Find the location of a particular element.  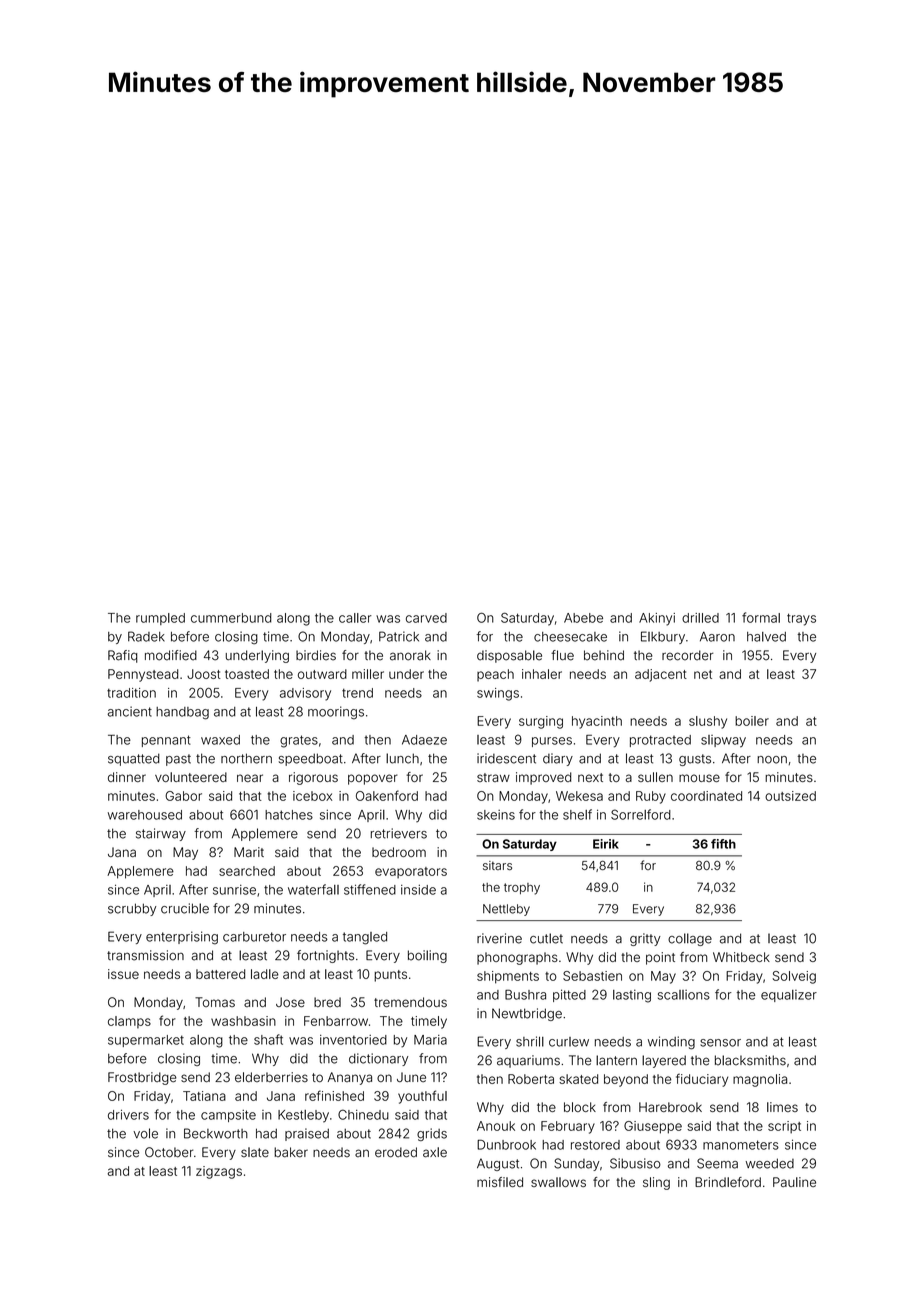

fiduciary is located at coordinates (702, 1080).
